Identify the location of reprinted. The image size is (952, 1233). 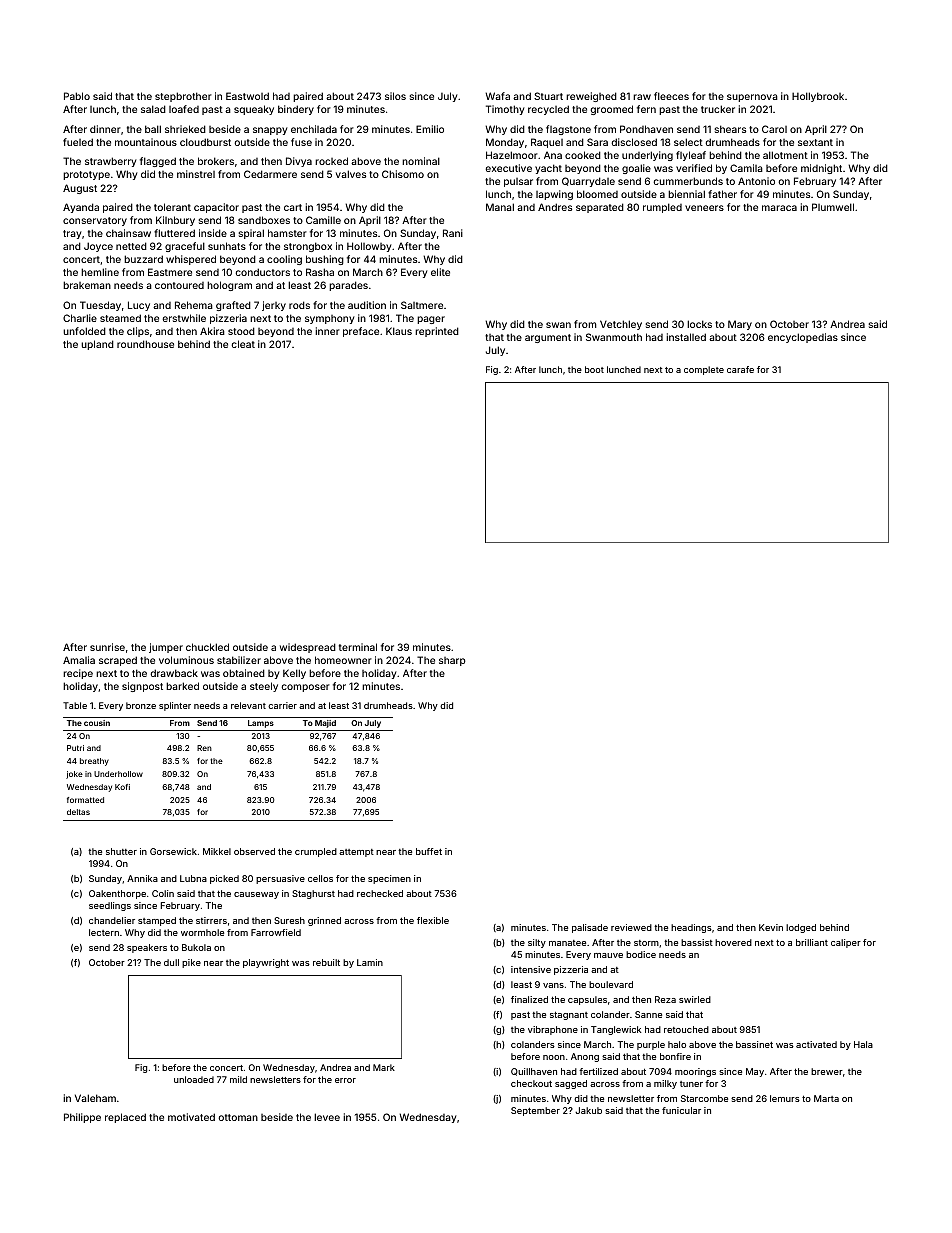
(437, 332).
